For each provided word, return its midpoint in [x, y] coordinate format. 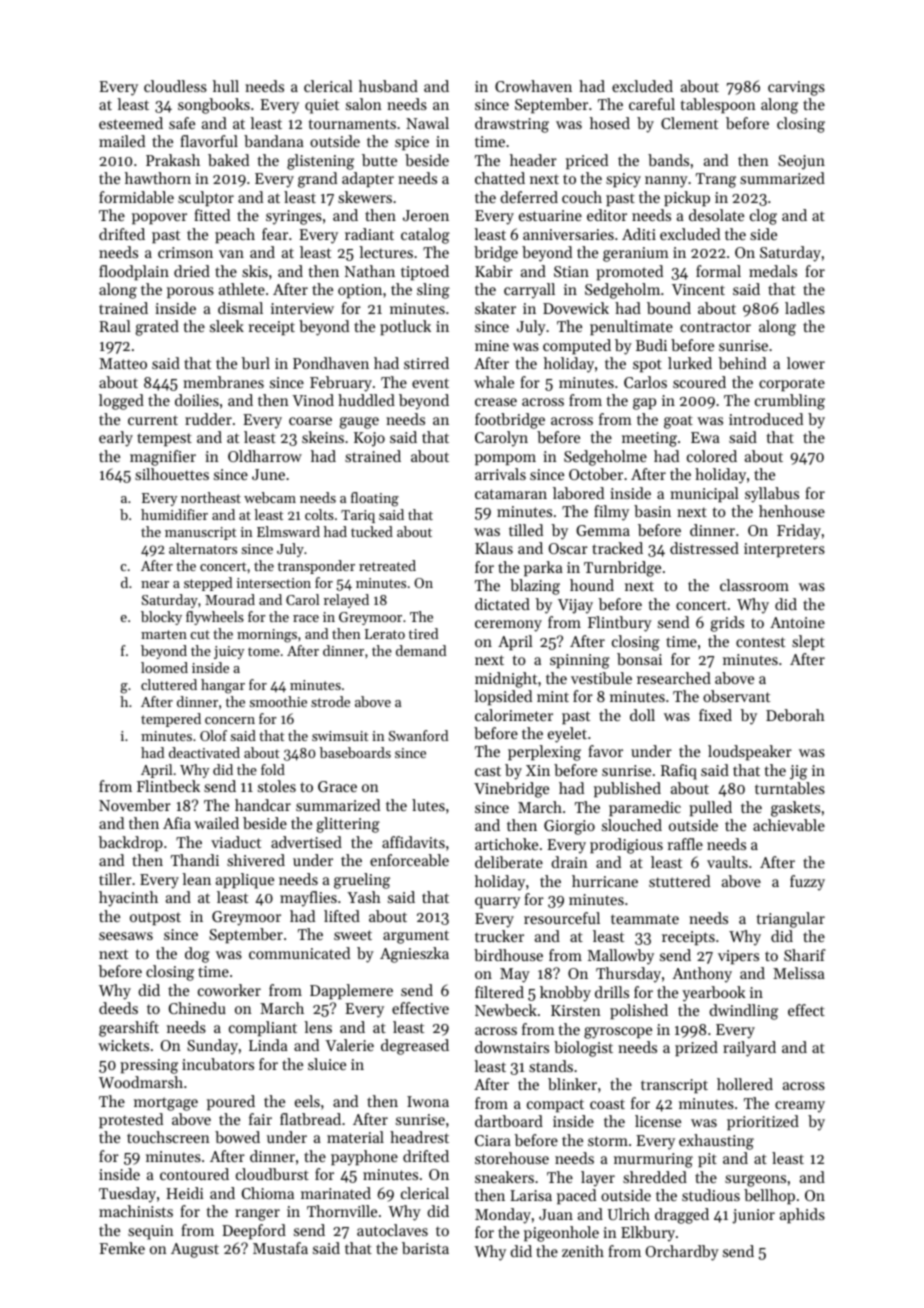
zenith [583, 1251]
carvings [796, 88]
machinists [136, 1211]
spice [412, 143]
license [658, 1121]
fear [275, 234]
